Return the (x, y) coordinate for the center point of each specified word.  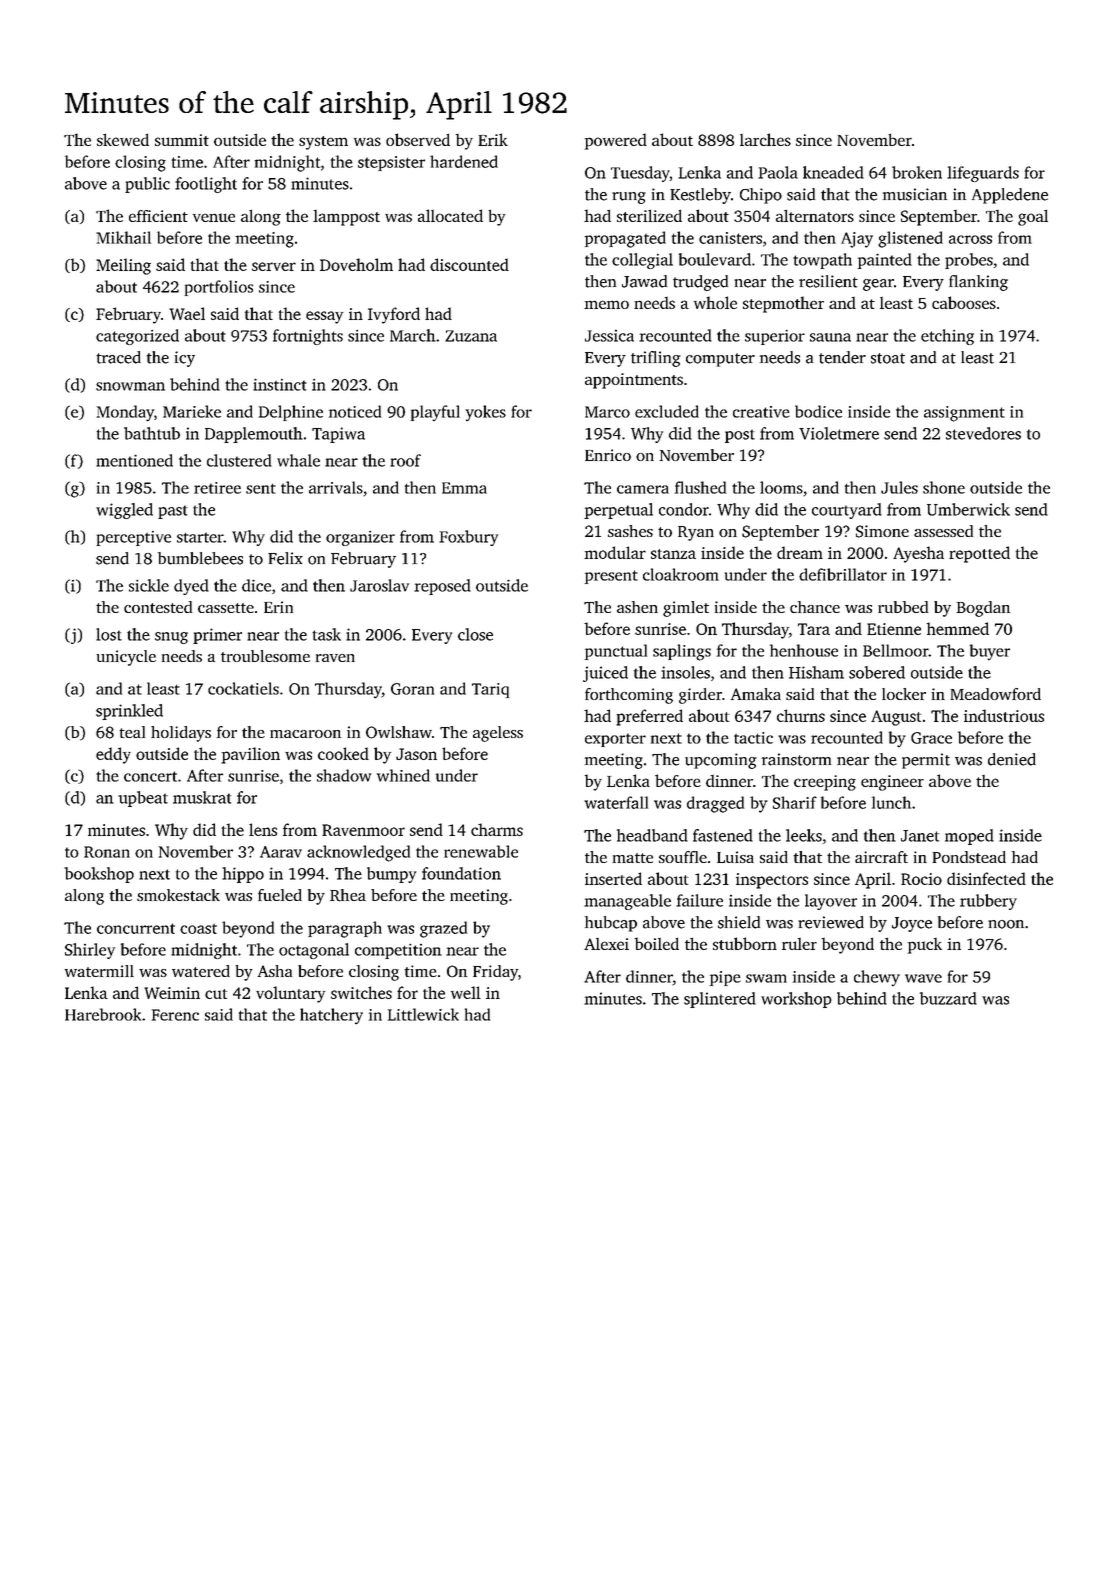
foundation (461, 873)
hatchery (331, 1016)
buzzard (948, 998)
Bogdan (983, 609)
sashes (630, 531)
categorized (137, 337)
